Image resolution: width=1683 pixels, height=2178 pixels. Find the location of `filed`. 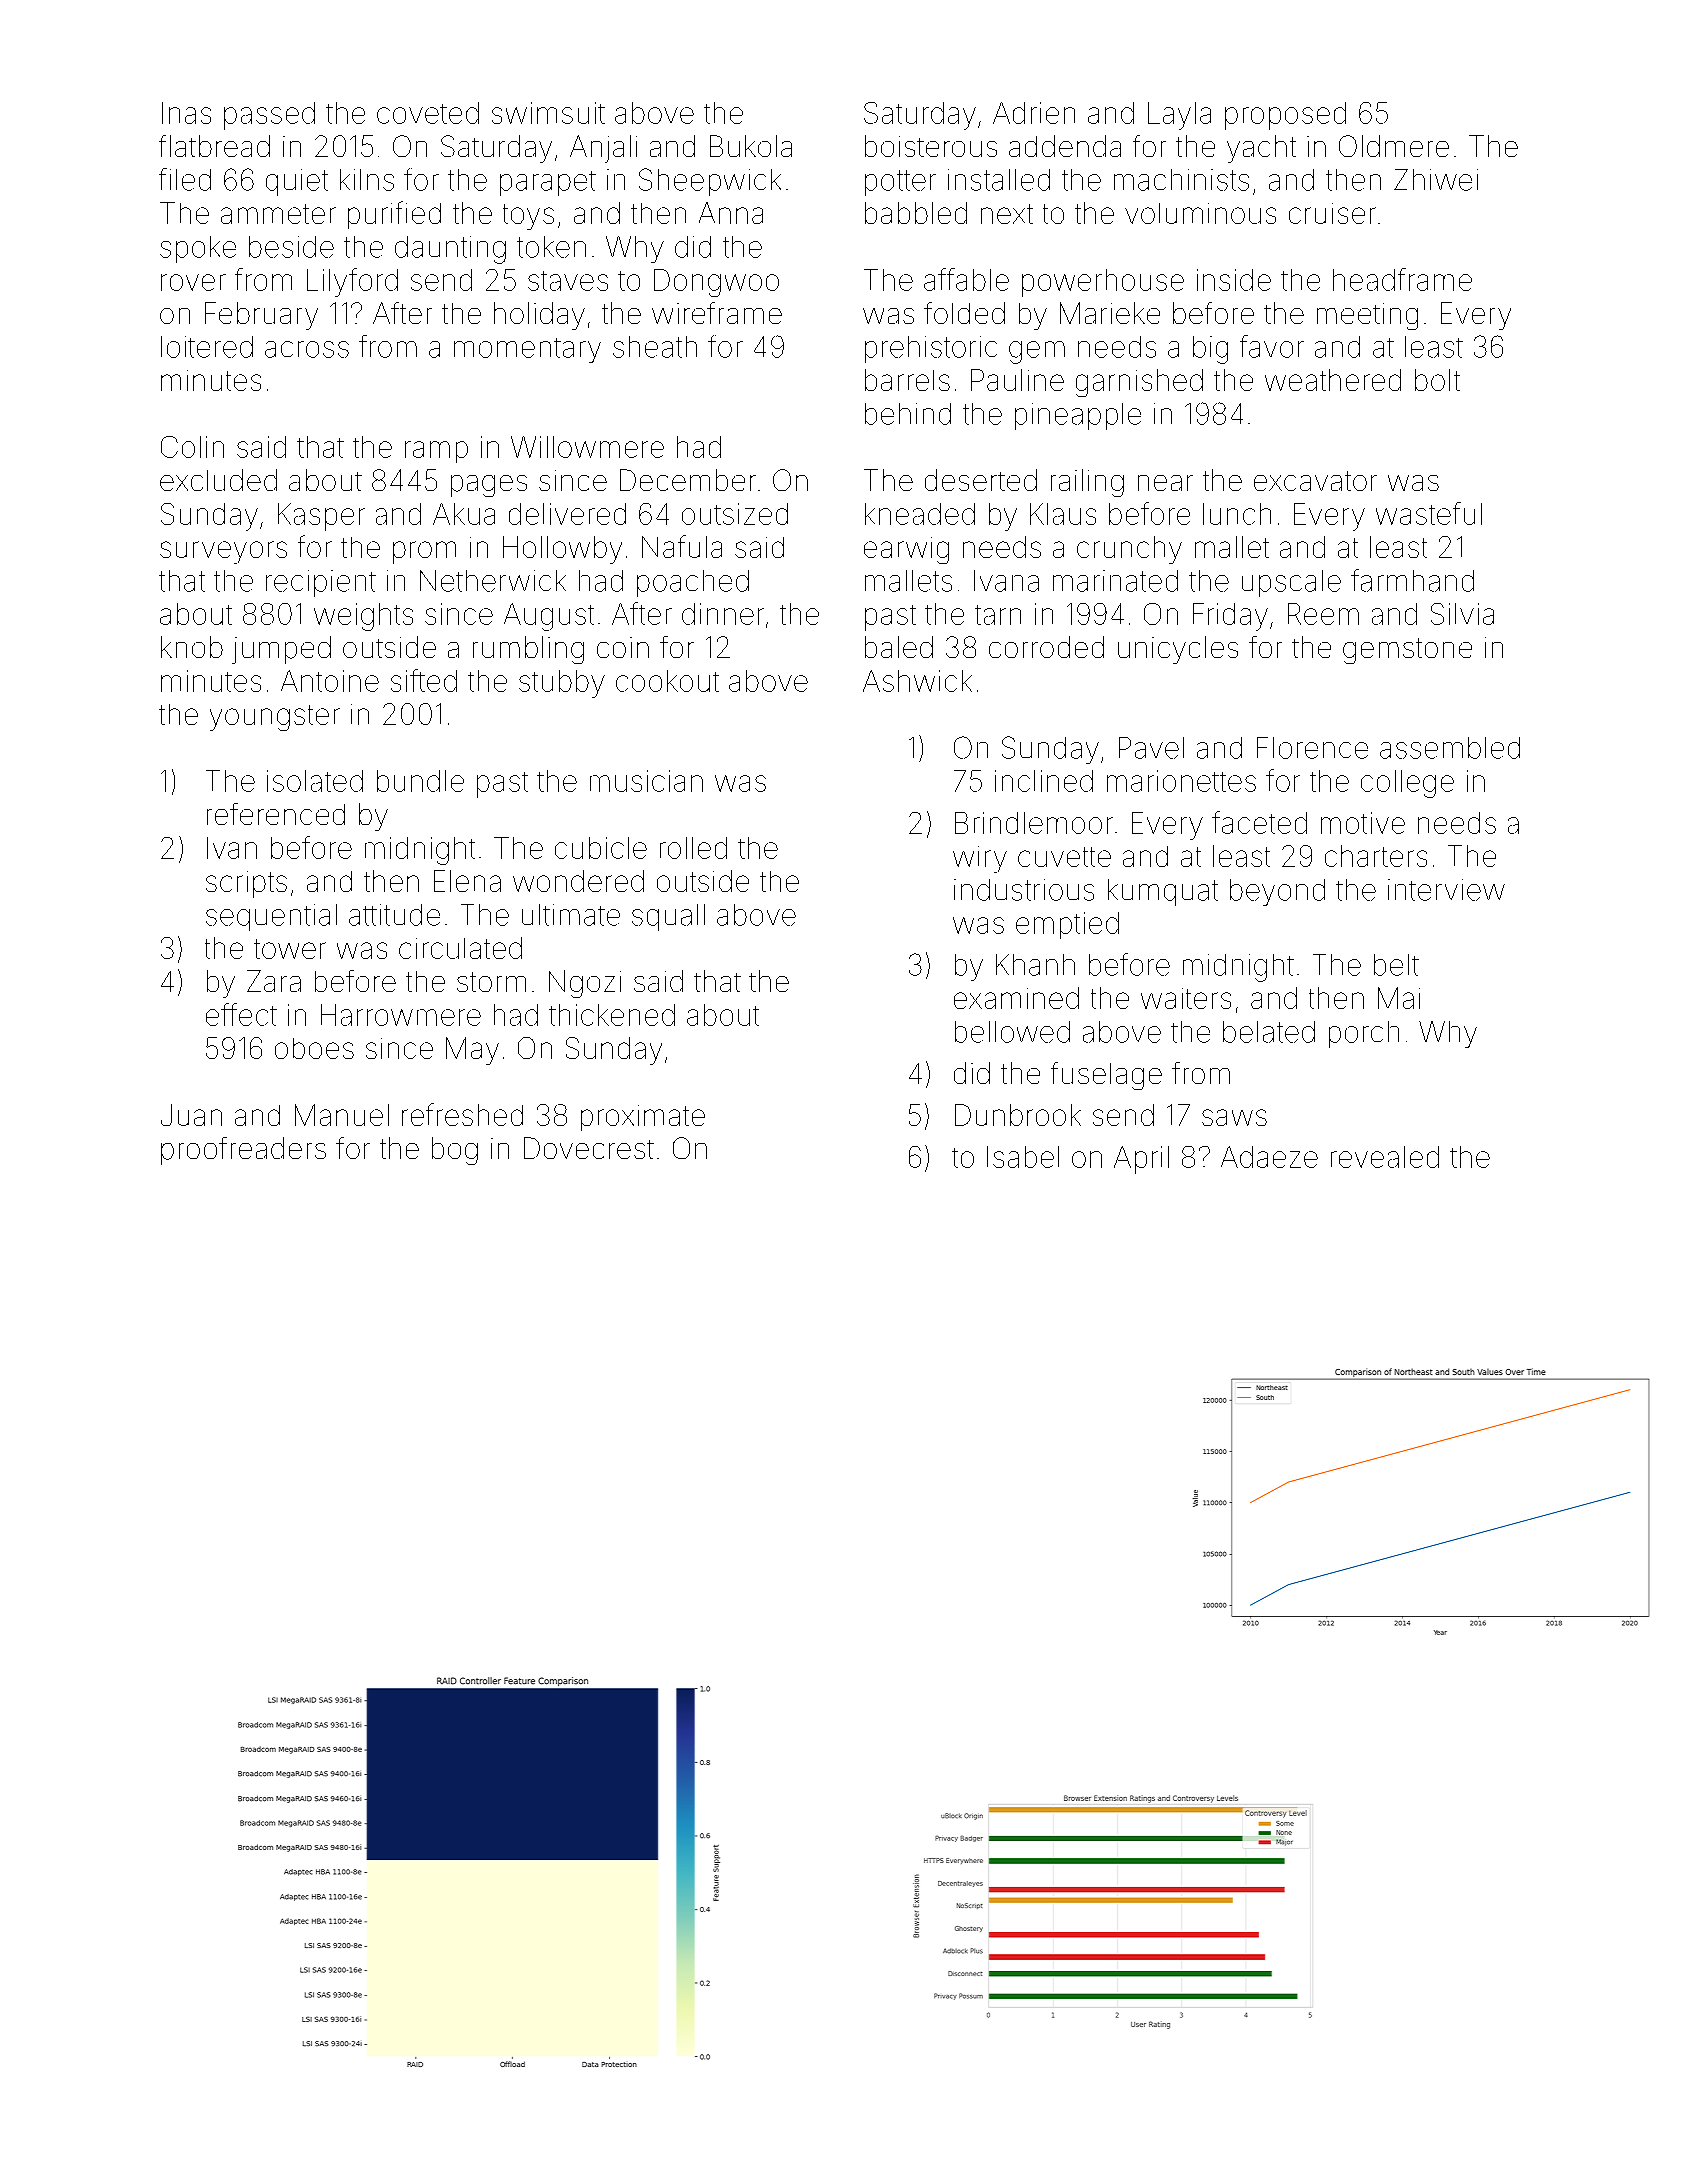

filed is located at coordinates (185, 179).
